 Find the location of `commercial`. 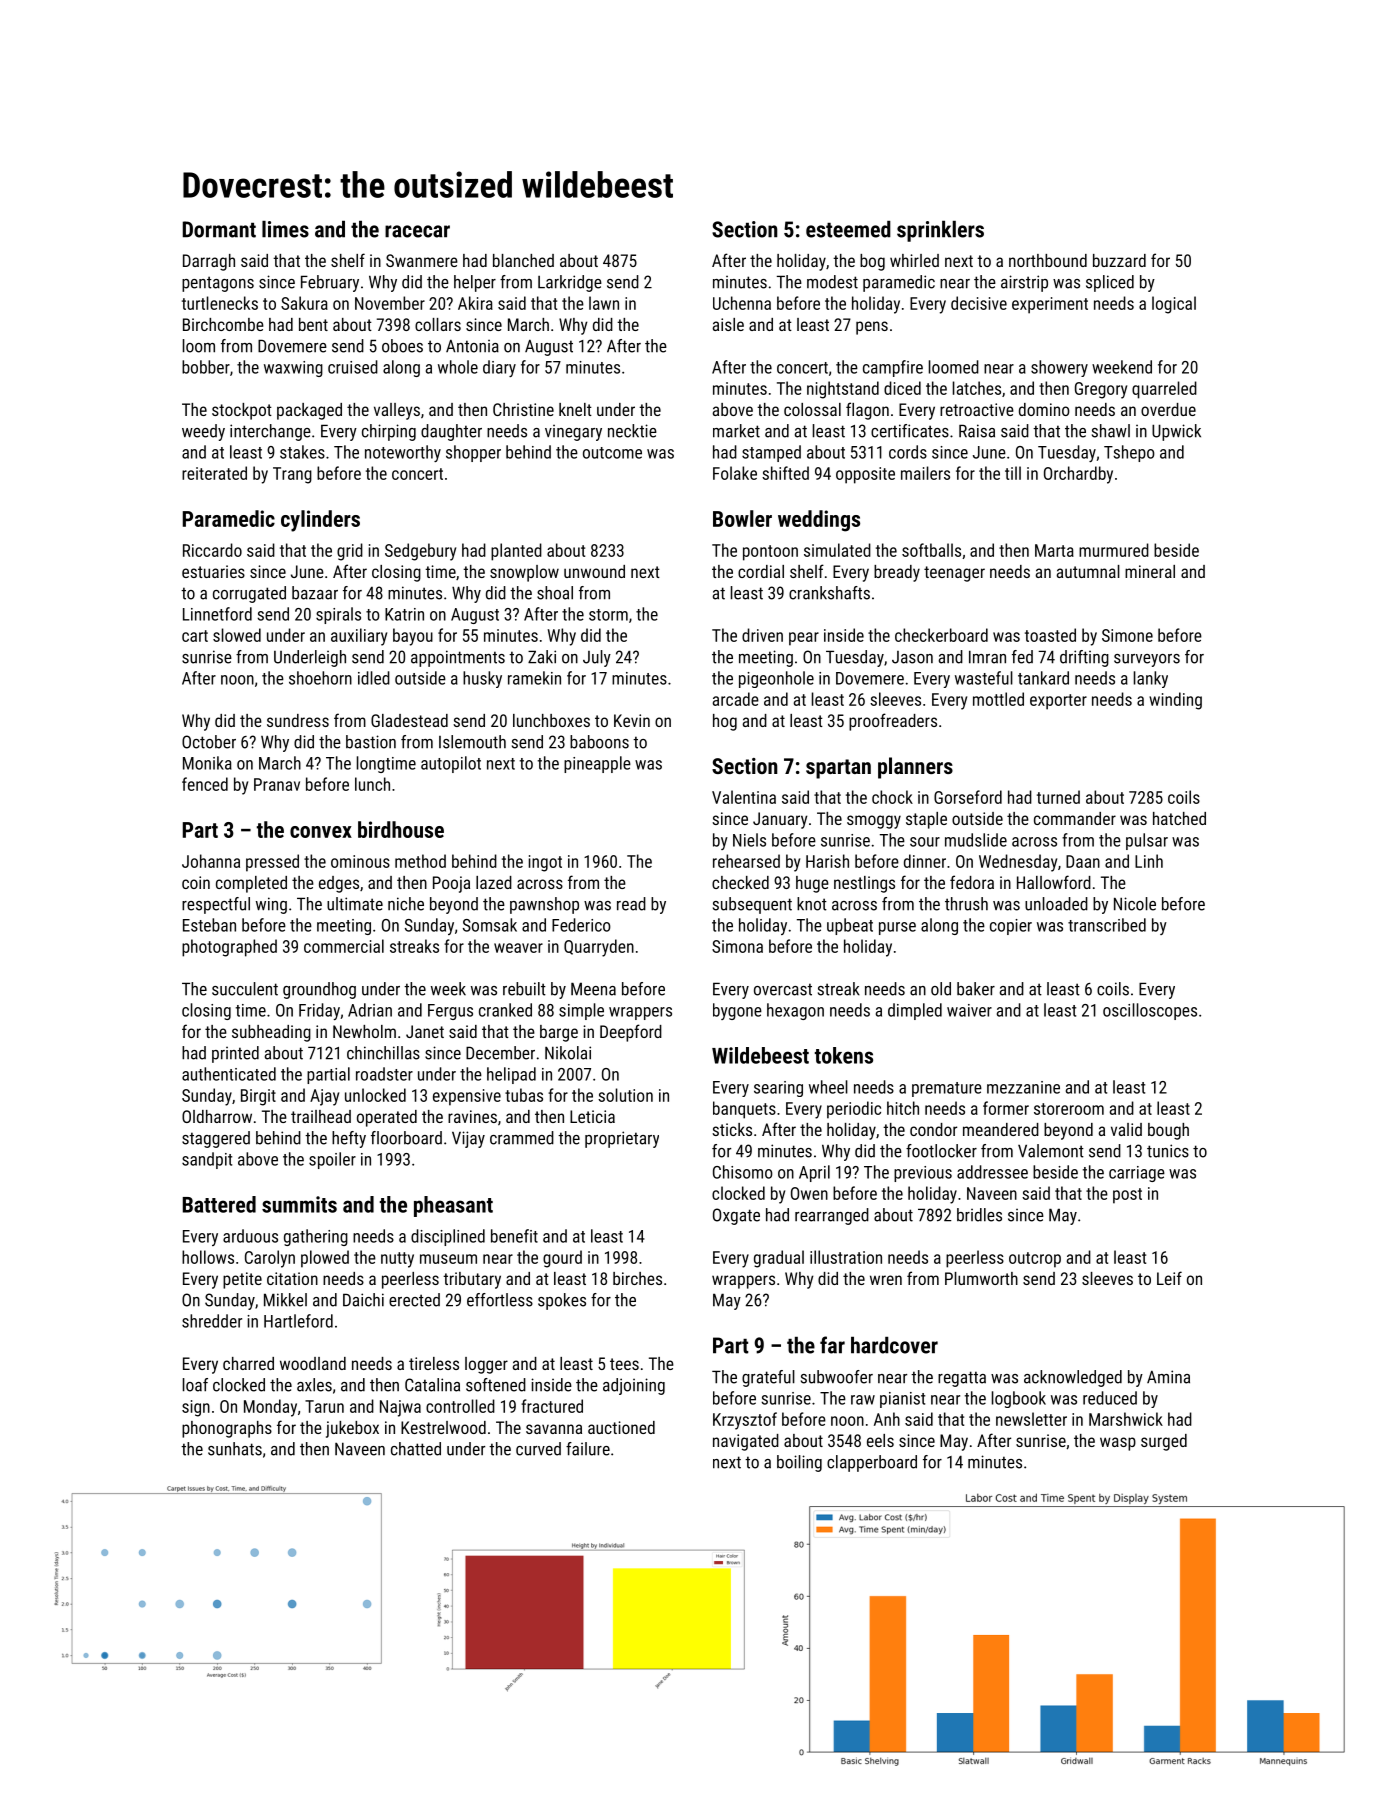

commercial is located at coordinates (344, 946).
